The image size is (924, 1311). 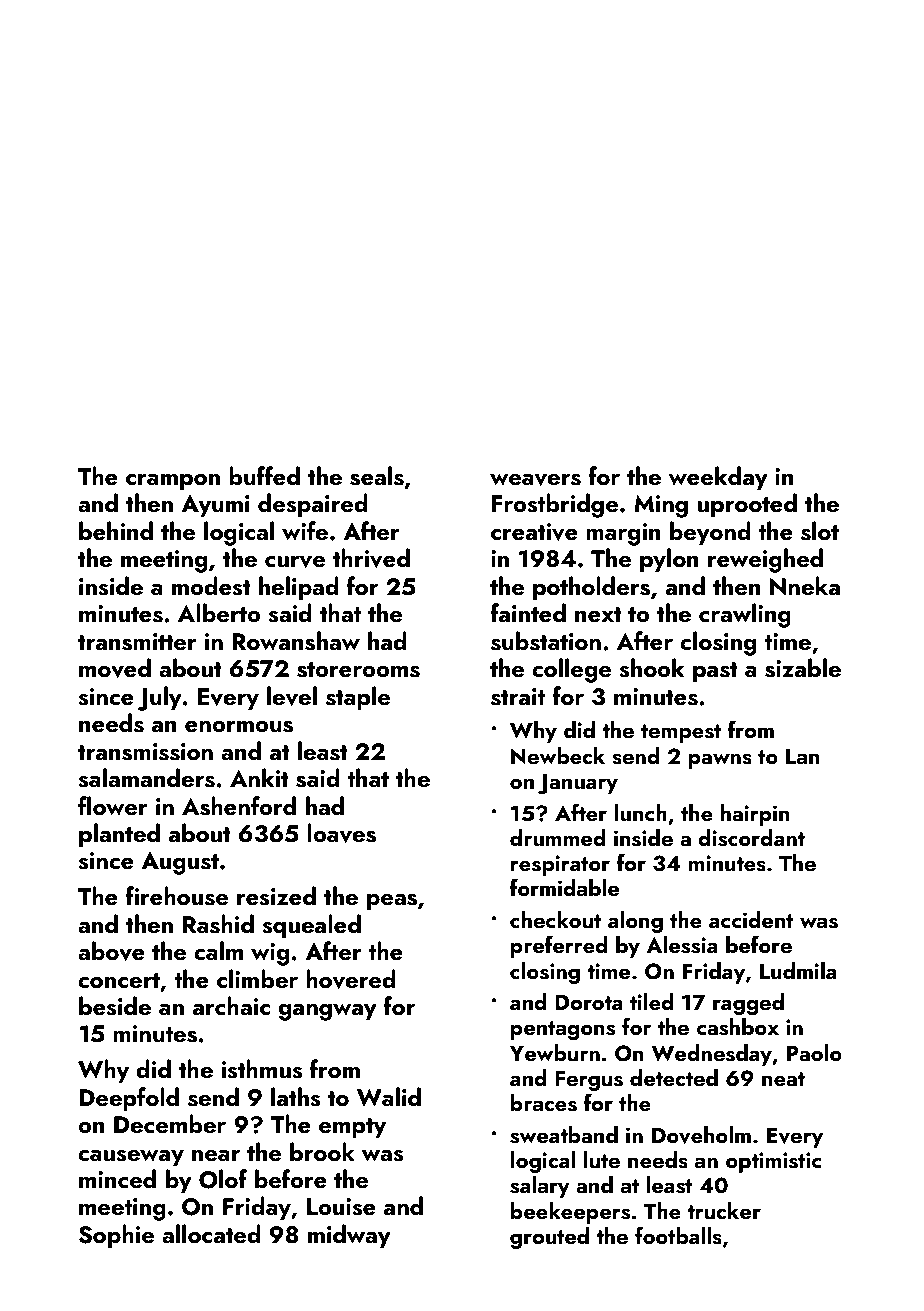 I want to click on Newbeck, so click(x=558, y=755).
